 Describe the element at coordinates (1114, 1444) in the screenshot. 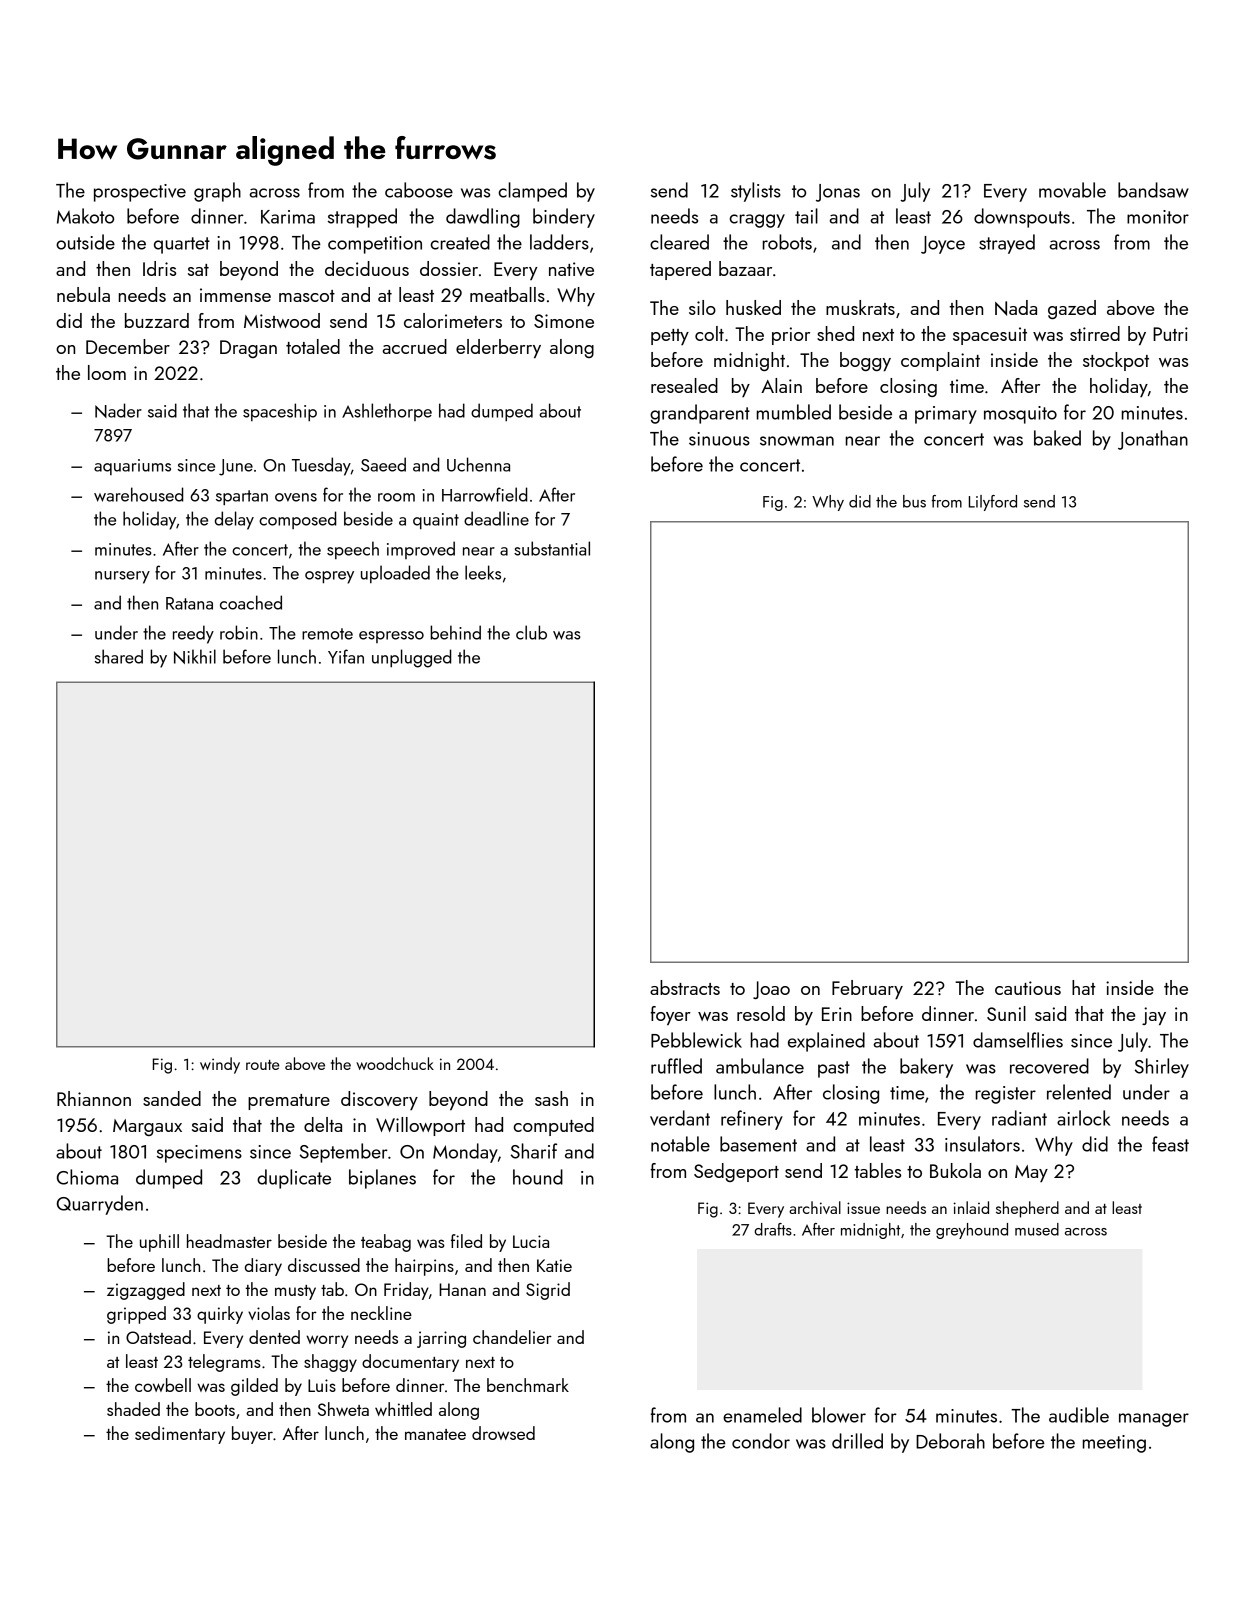

I see `meeting` at that location.
